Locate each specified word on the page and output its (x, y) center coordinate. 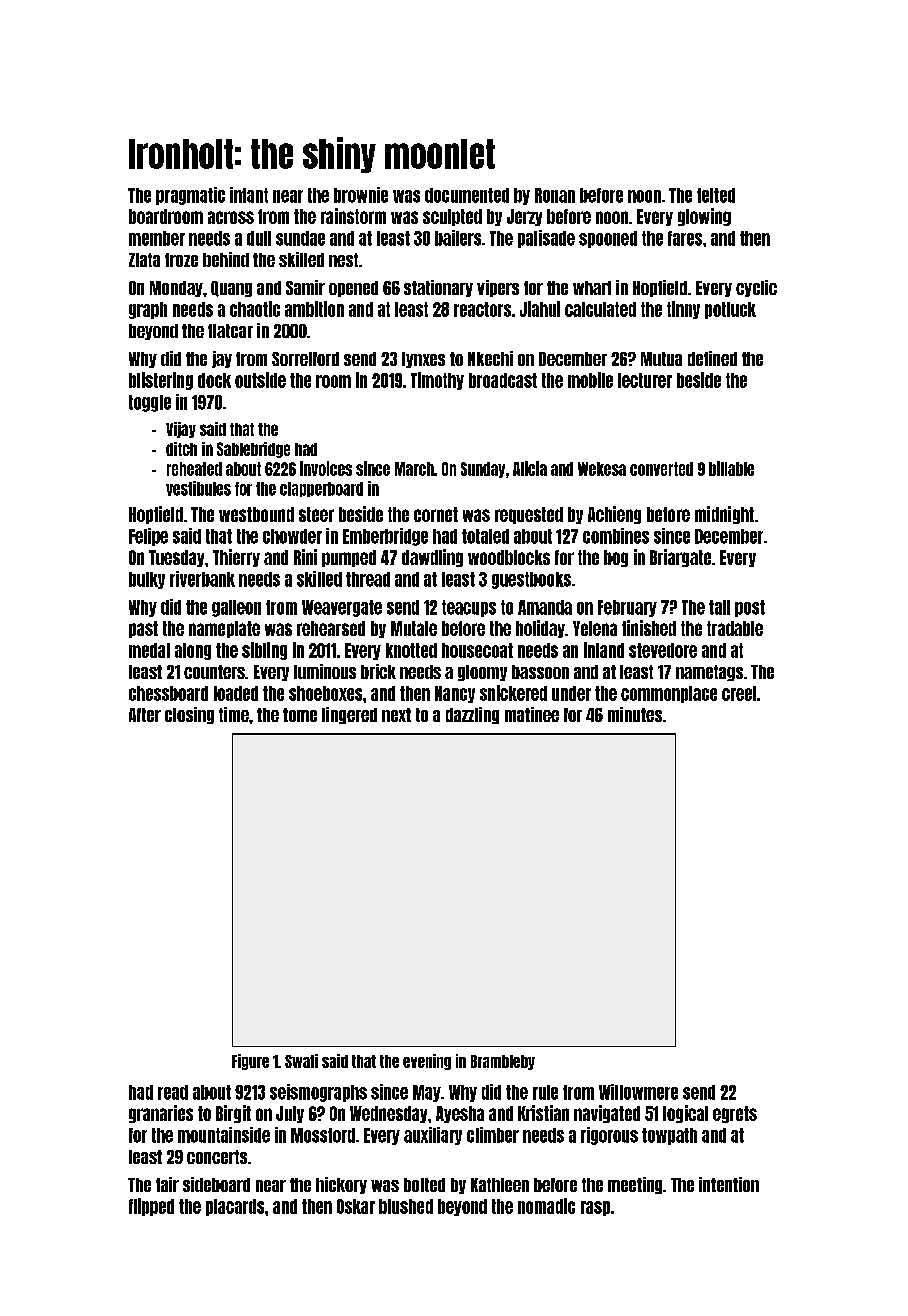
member (157, 238)
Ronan (555, 195)
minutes (635, 714)
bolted (424, 1185)
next (396, 715)
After (145, 715)
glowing (704, 217)
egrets (735, 1114)
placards (235, 1207)
